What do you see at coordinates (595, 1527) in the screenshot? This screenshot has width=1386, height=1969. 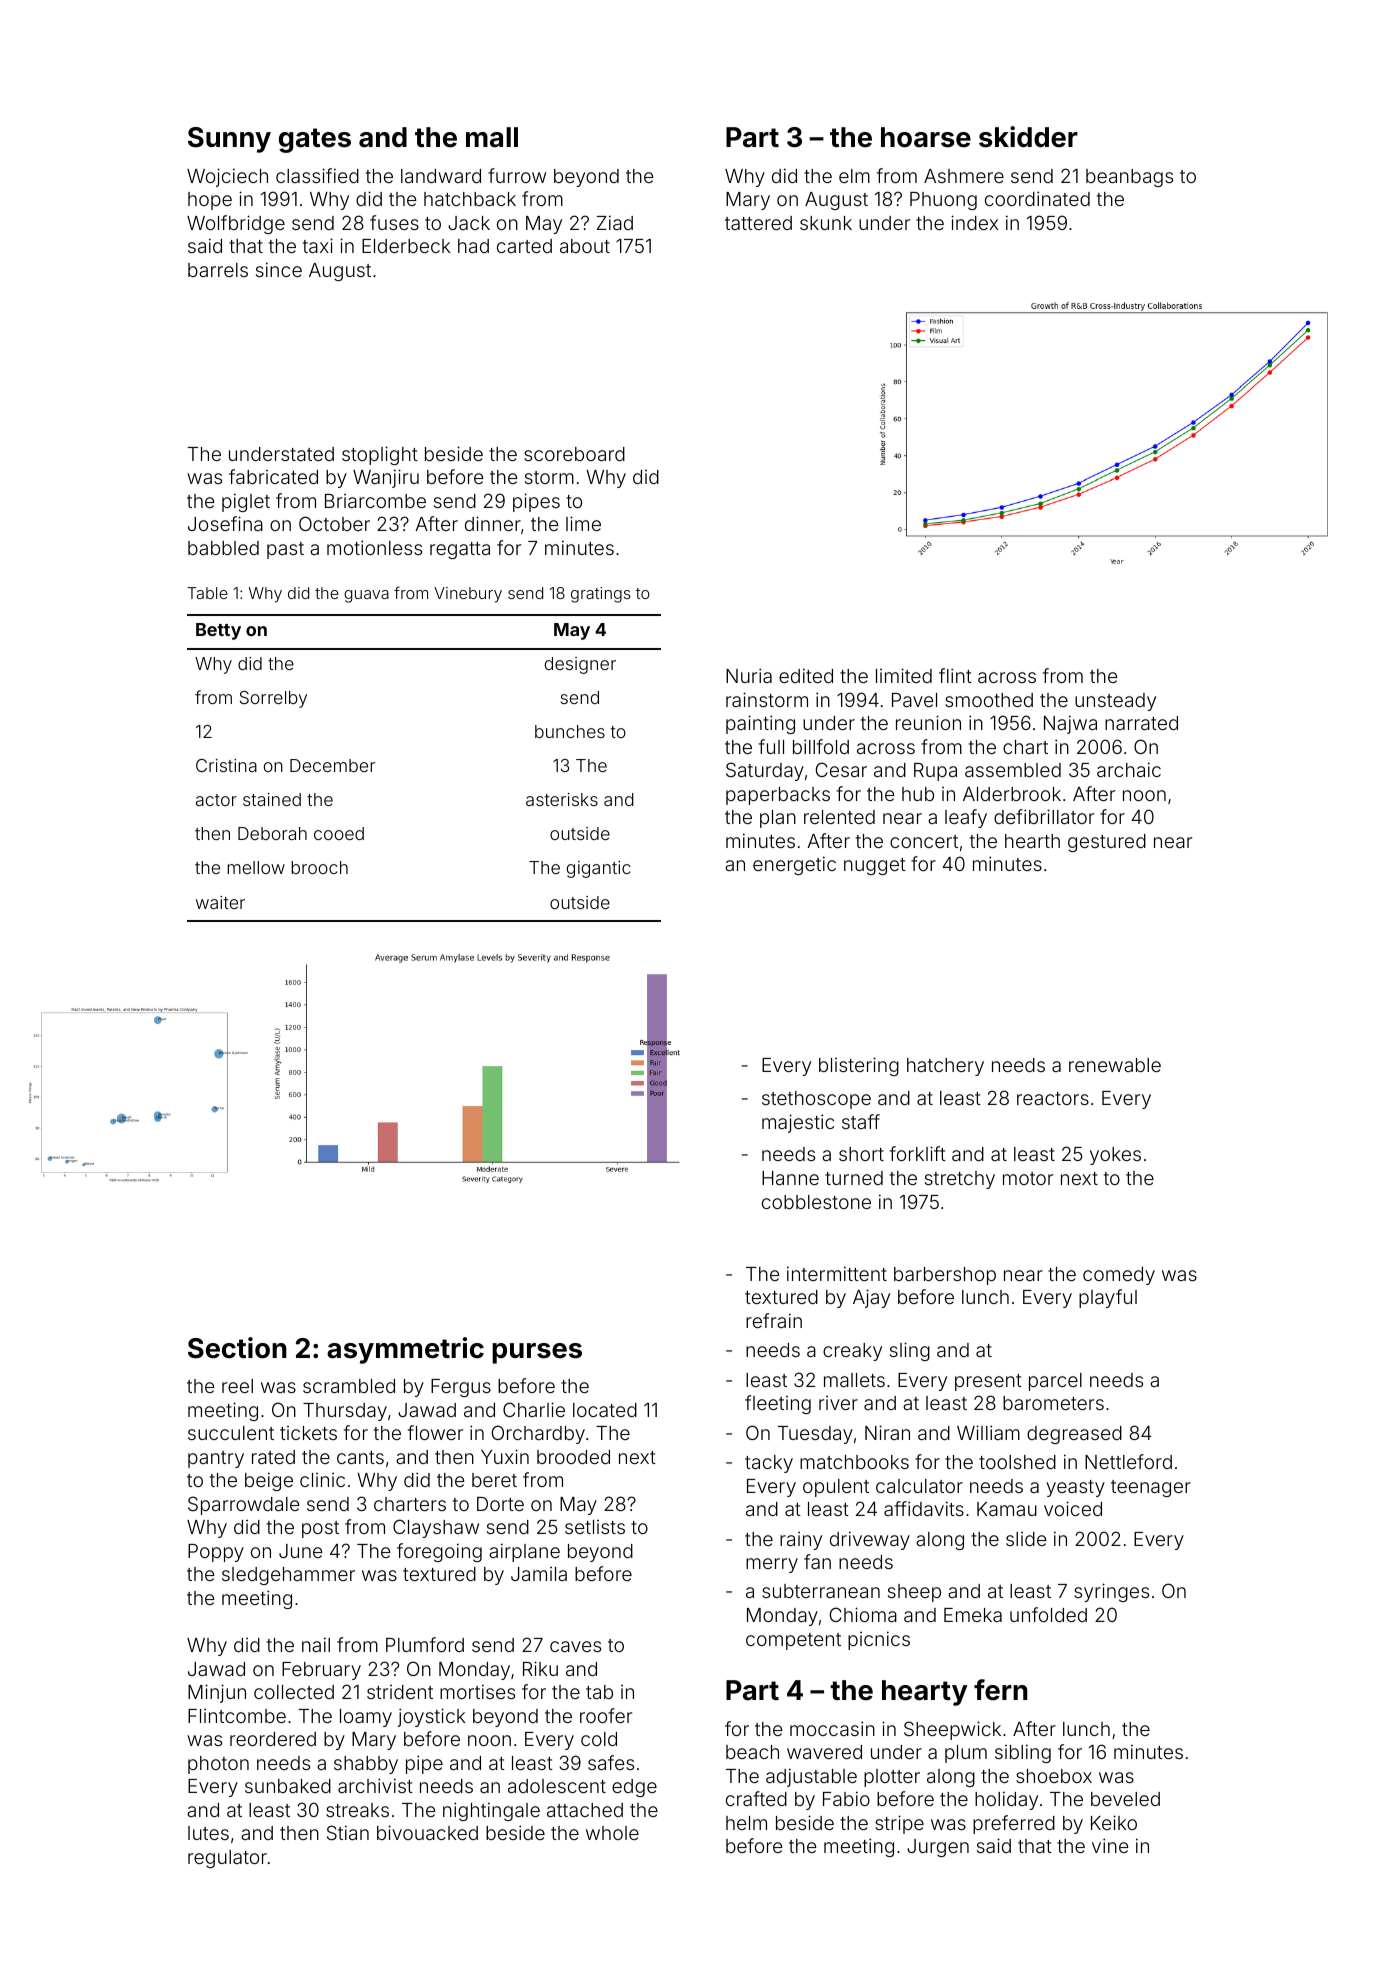 I see `setlists` at bounding box center [595, 1527].
